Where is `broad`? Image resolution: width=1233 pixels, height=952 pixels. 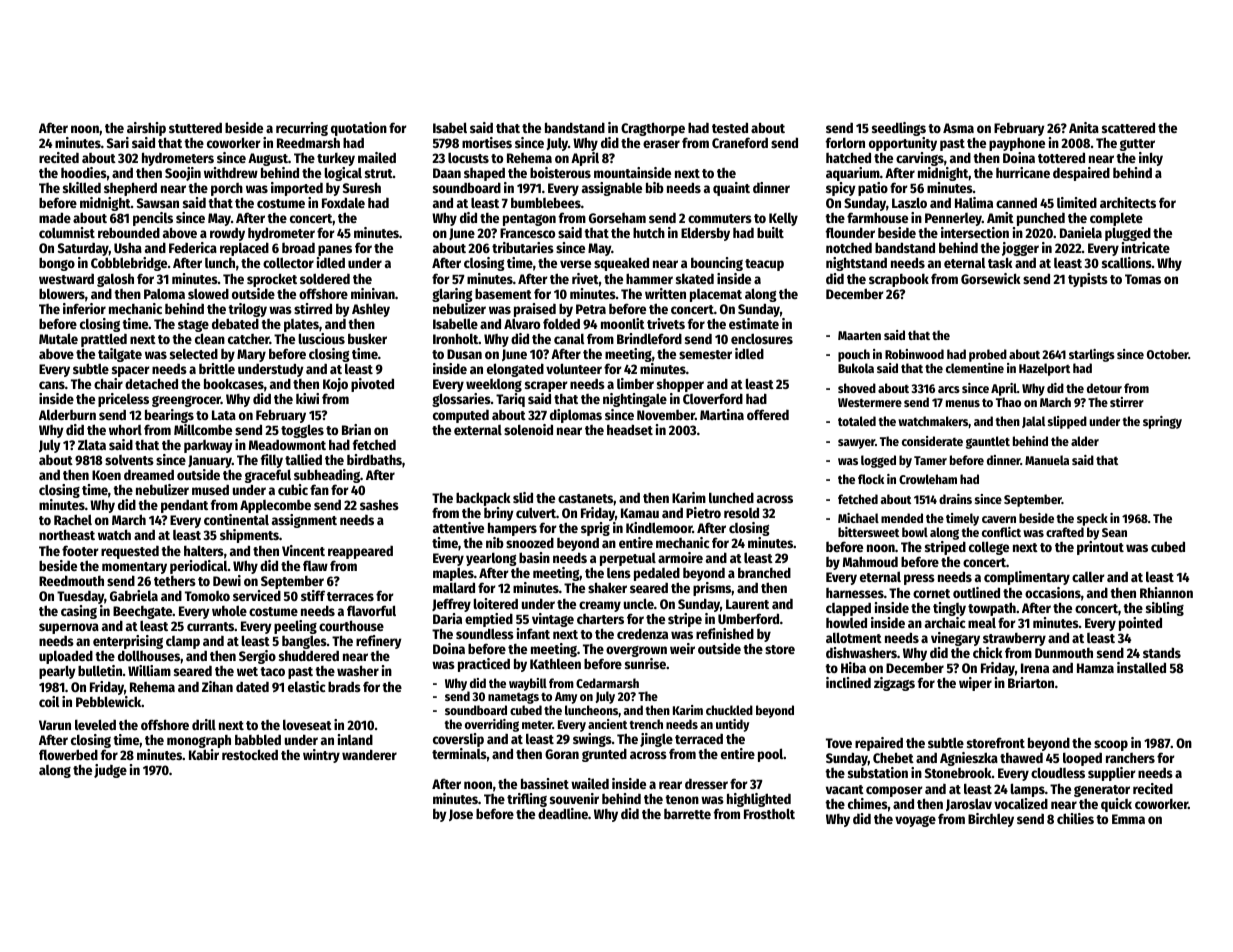
broad is located at coordinates (298, 248).
